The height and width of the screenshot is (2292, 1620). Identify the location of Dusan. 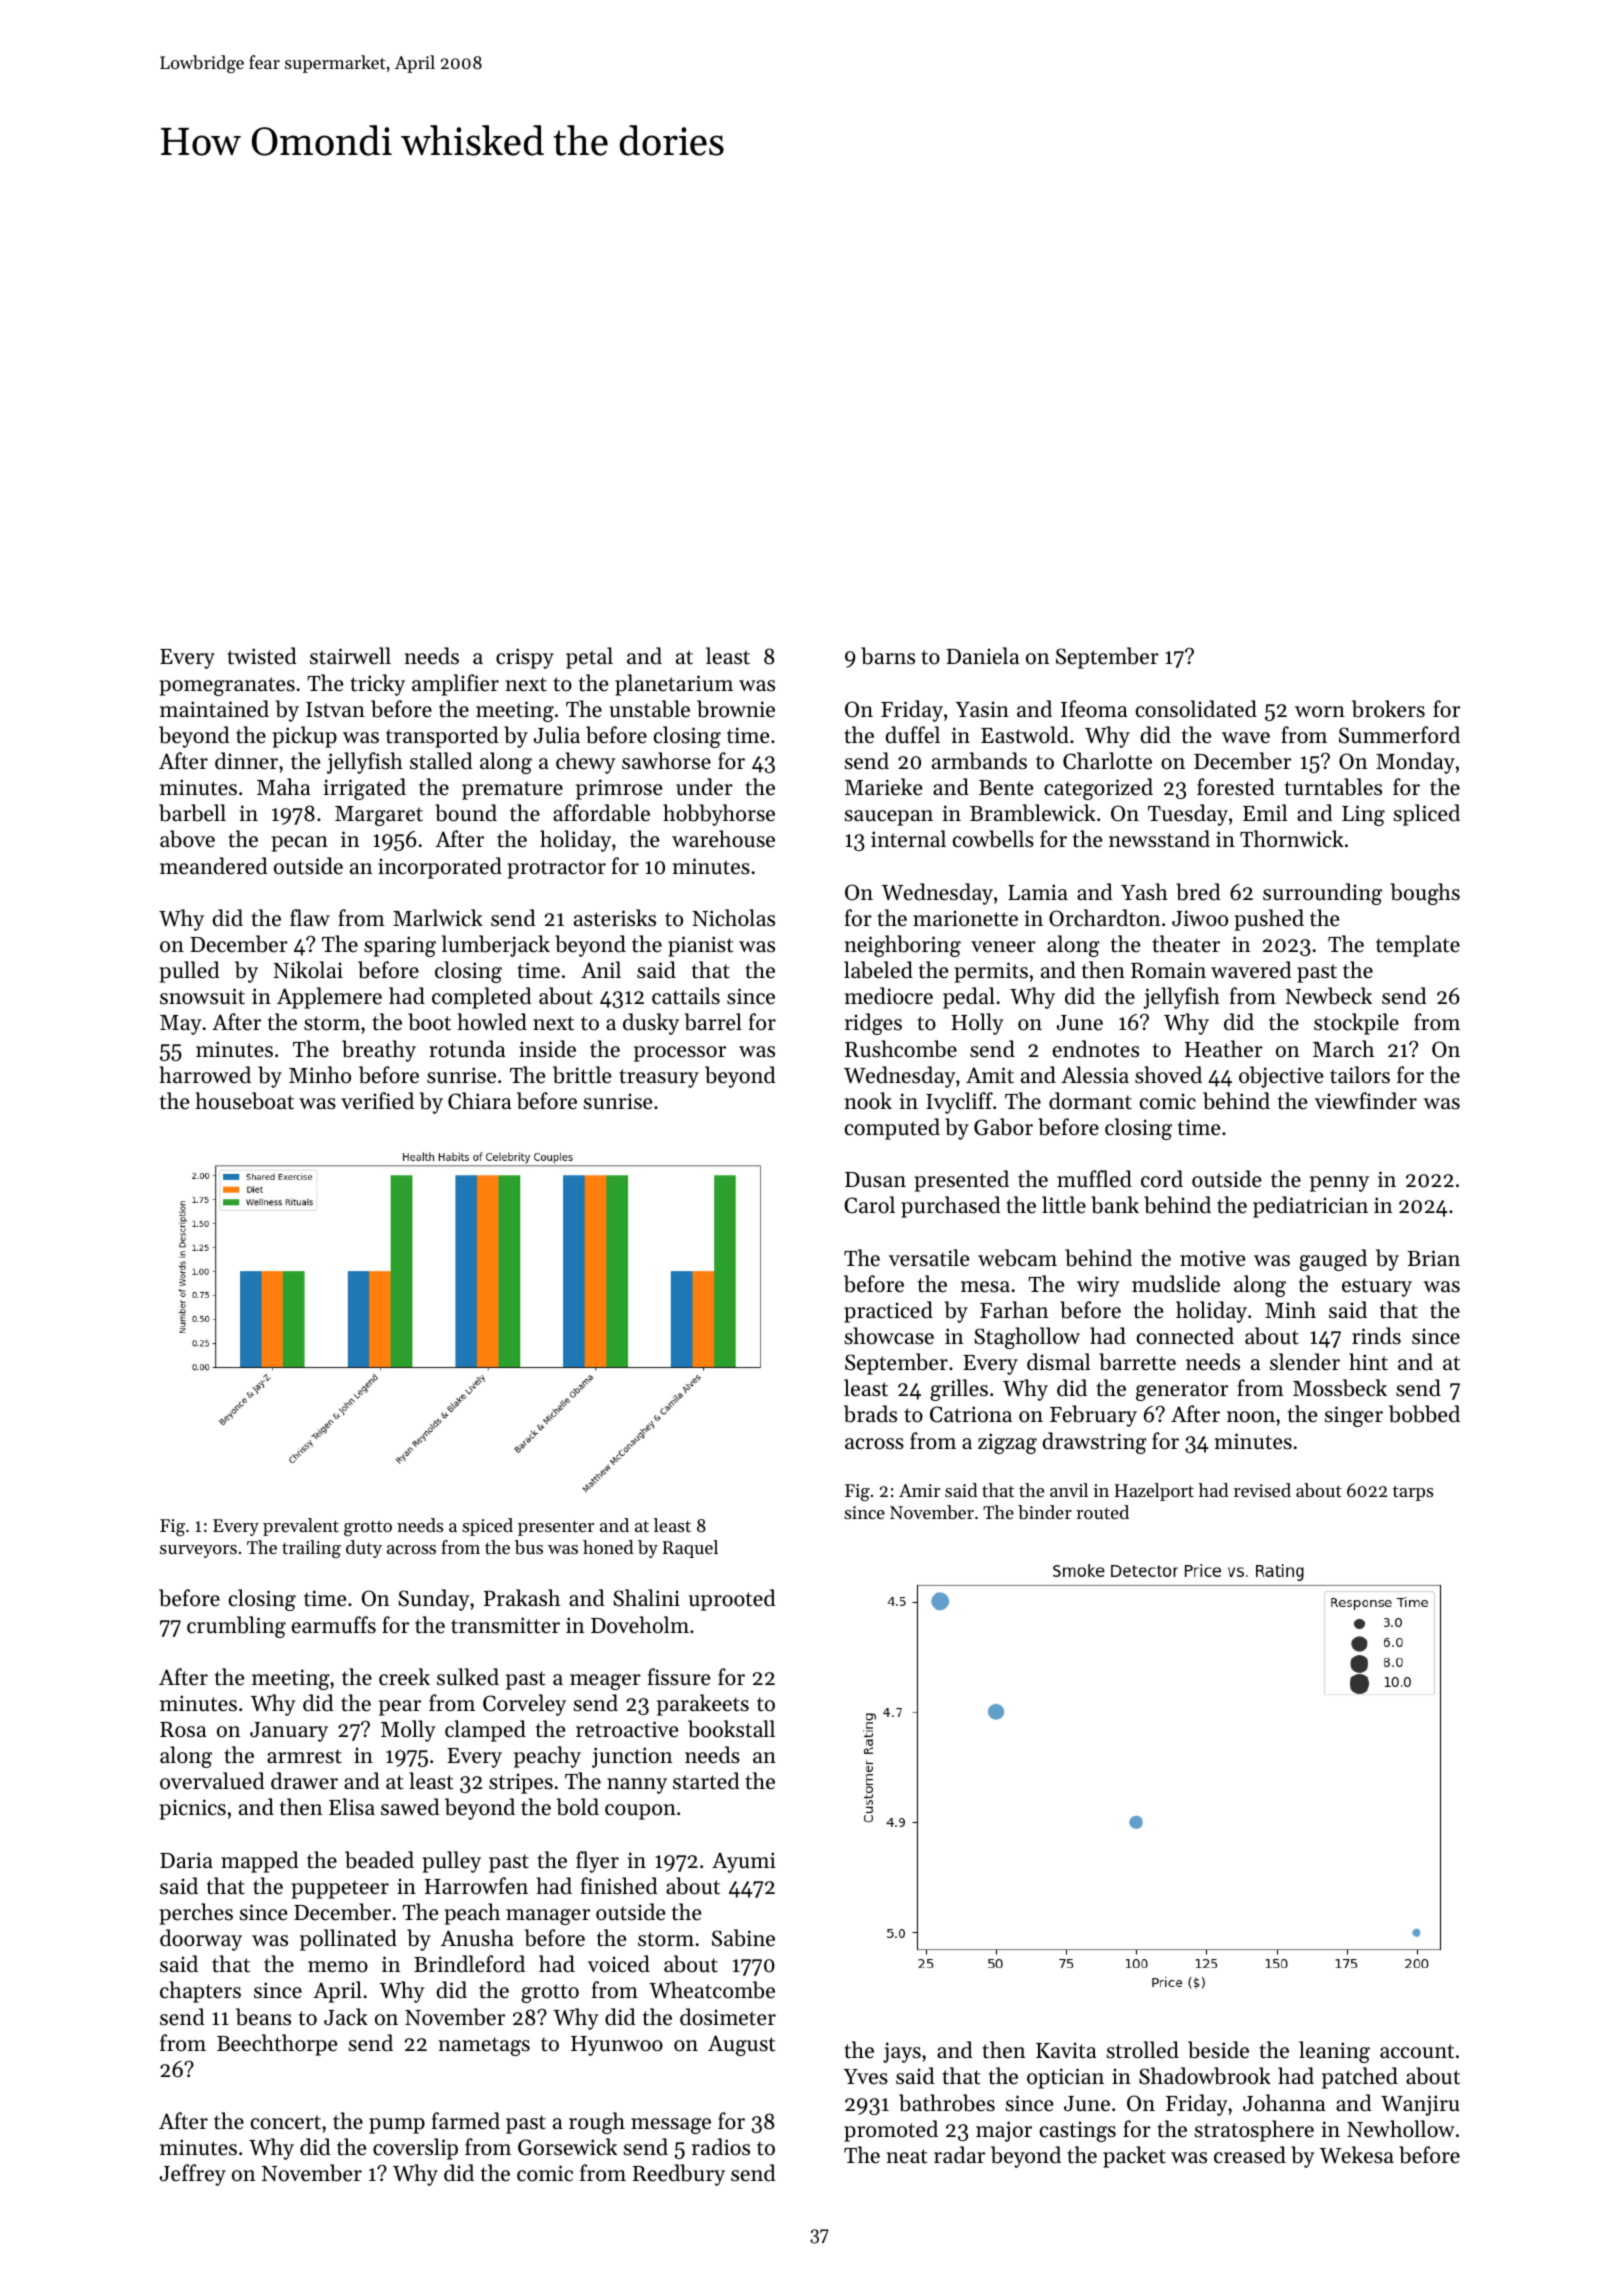
(875, 1180).
